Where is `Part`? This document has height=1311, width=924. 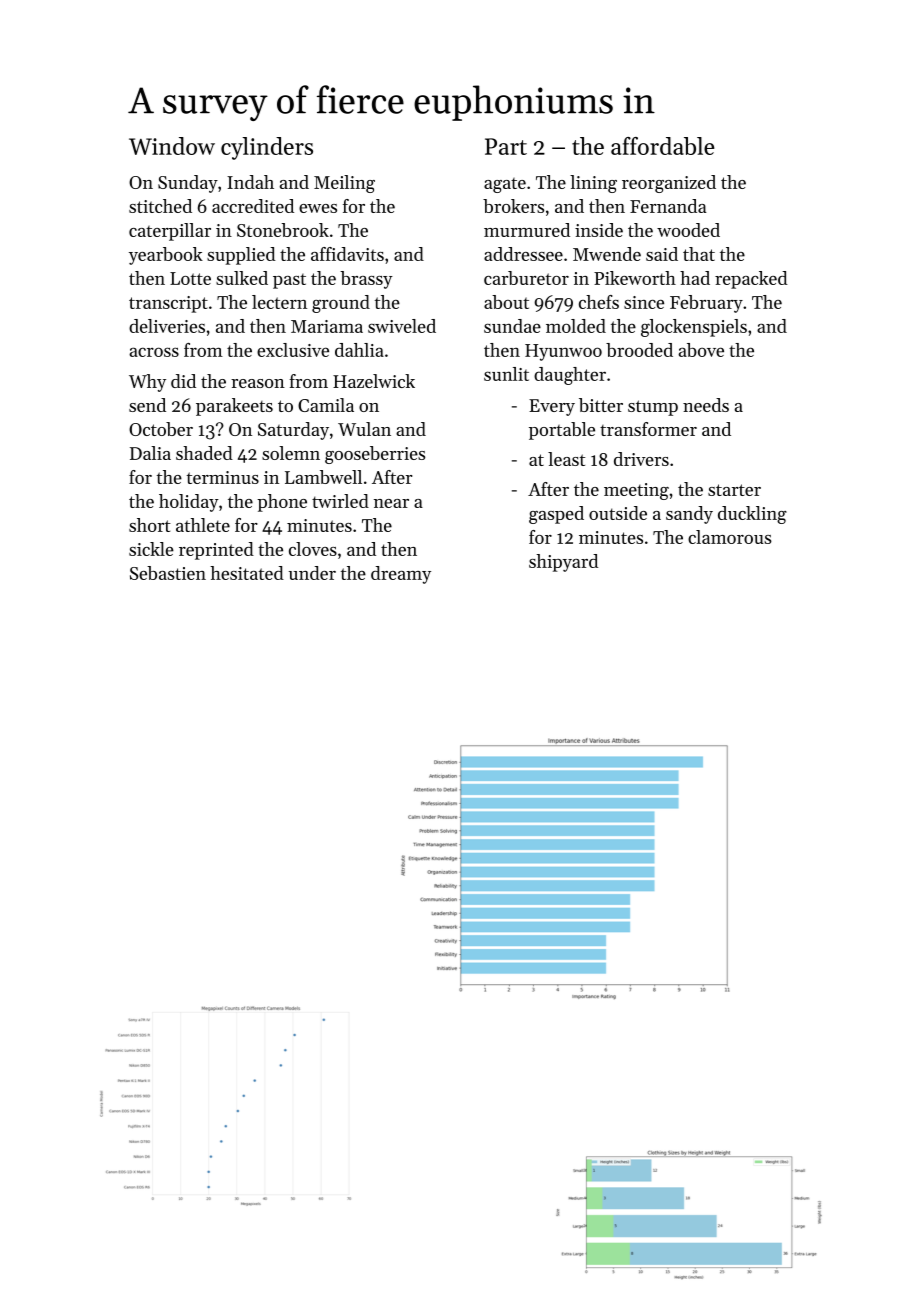
Part is located at coordinates (506, 146).
